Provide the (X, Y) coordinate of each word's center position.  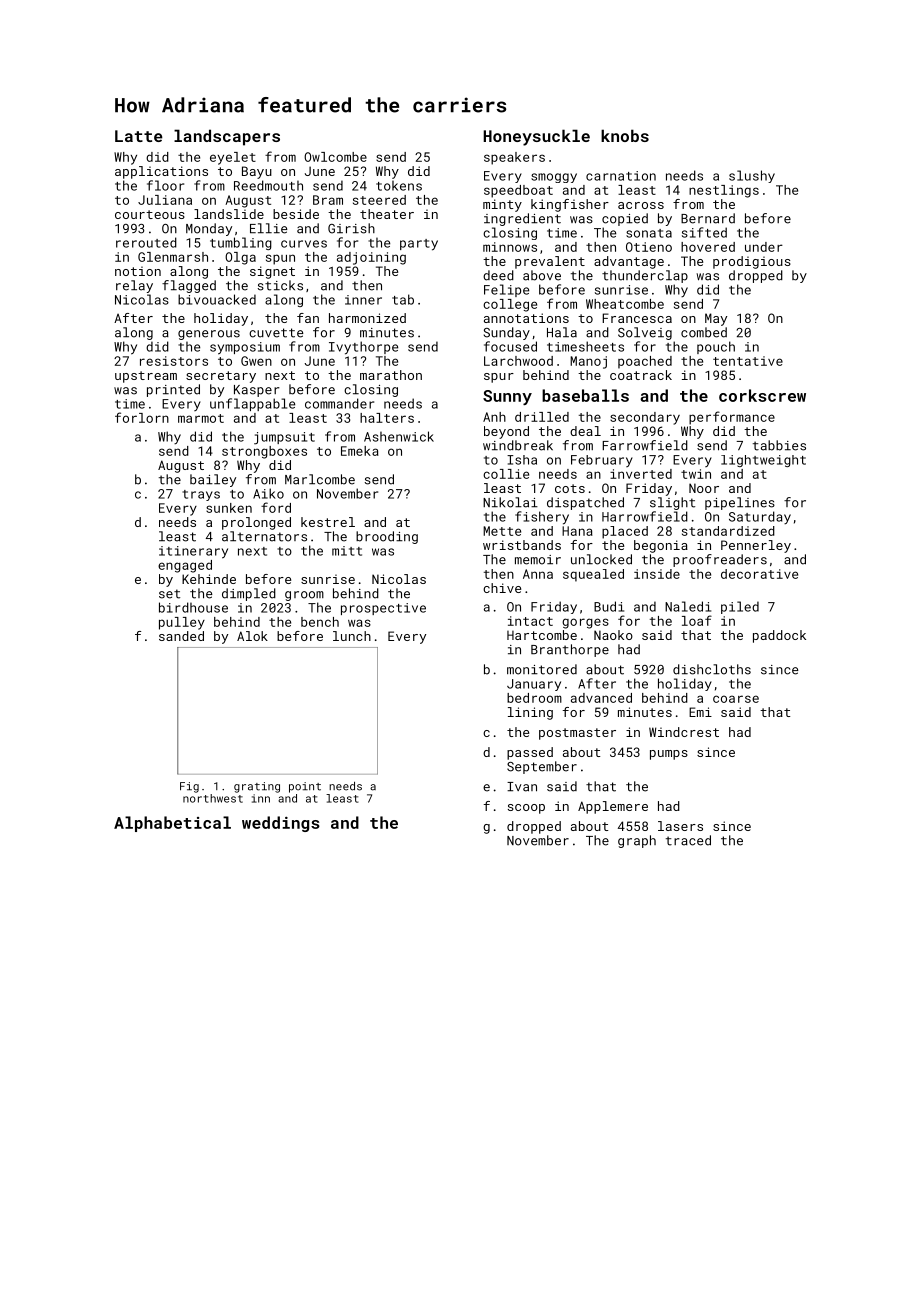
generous (209, 335)
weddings (281, 824)
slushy (752, 176)
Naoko (613, 635)
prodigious (752, 262)
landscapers (227, 137)
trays (201, 495)
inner (363, 300)
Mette (502, 531)
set (169, 594)
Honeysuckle (536, 137)
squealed (593, 575)
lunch (352, 636)
